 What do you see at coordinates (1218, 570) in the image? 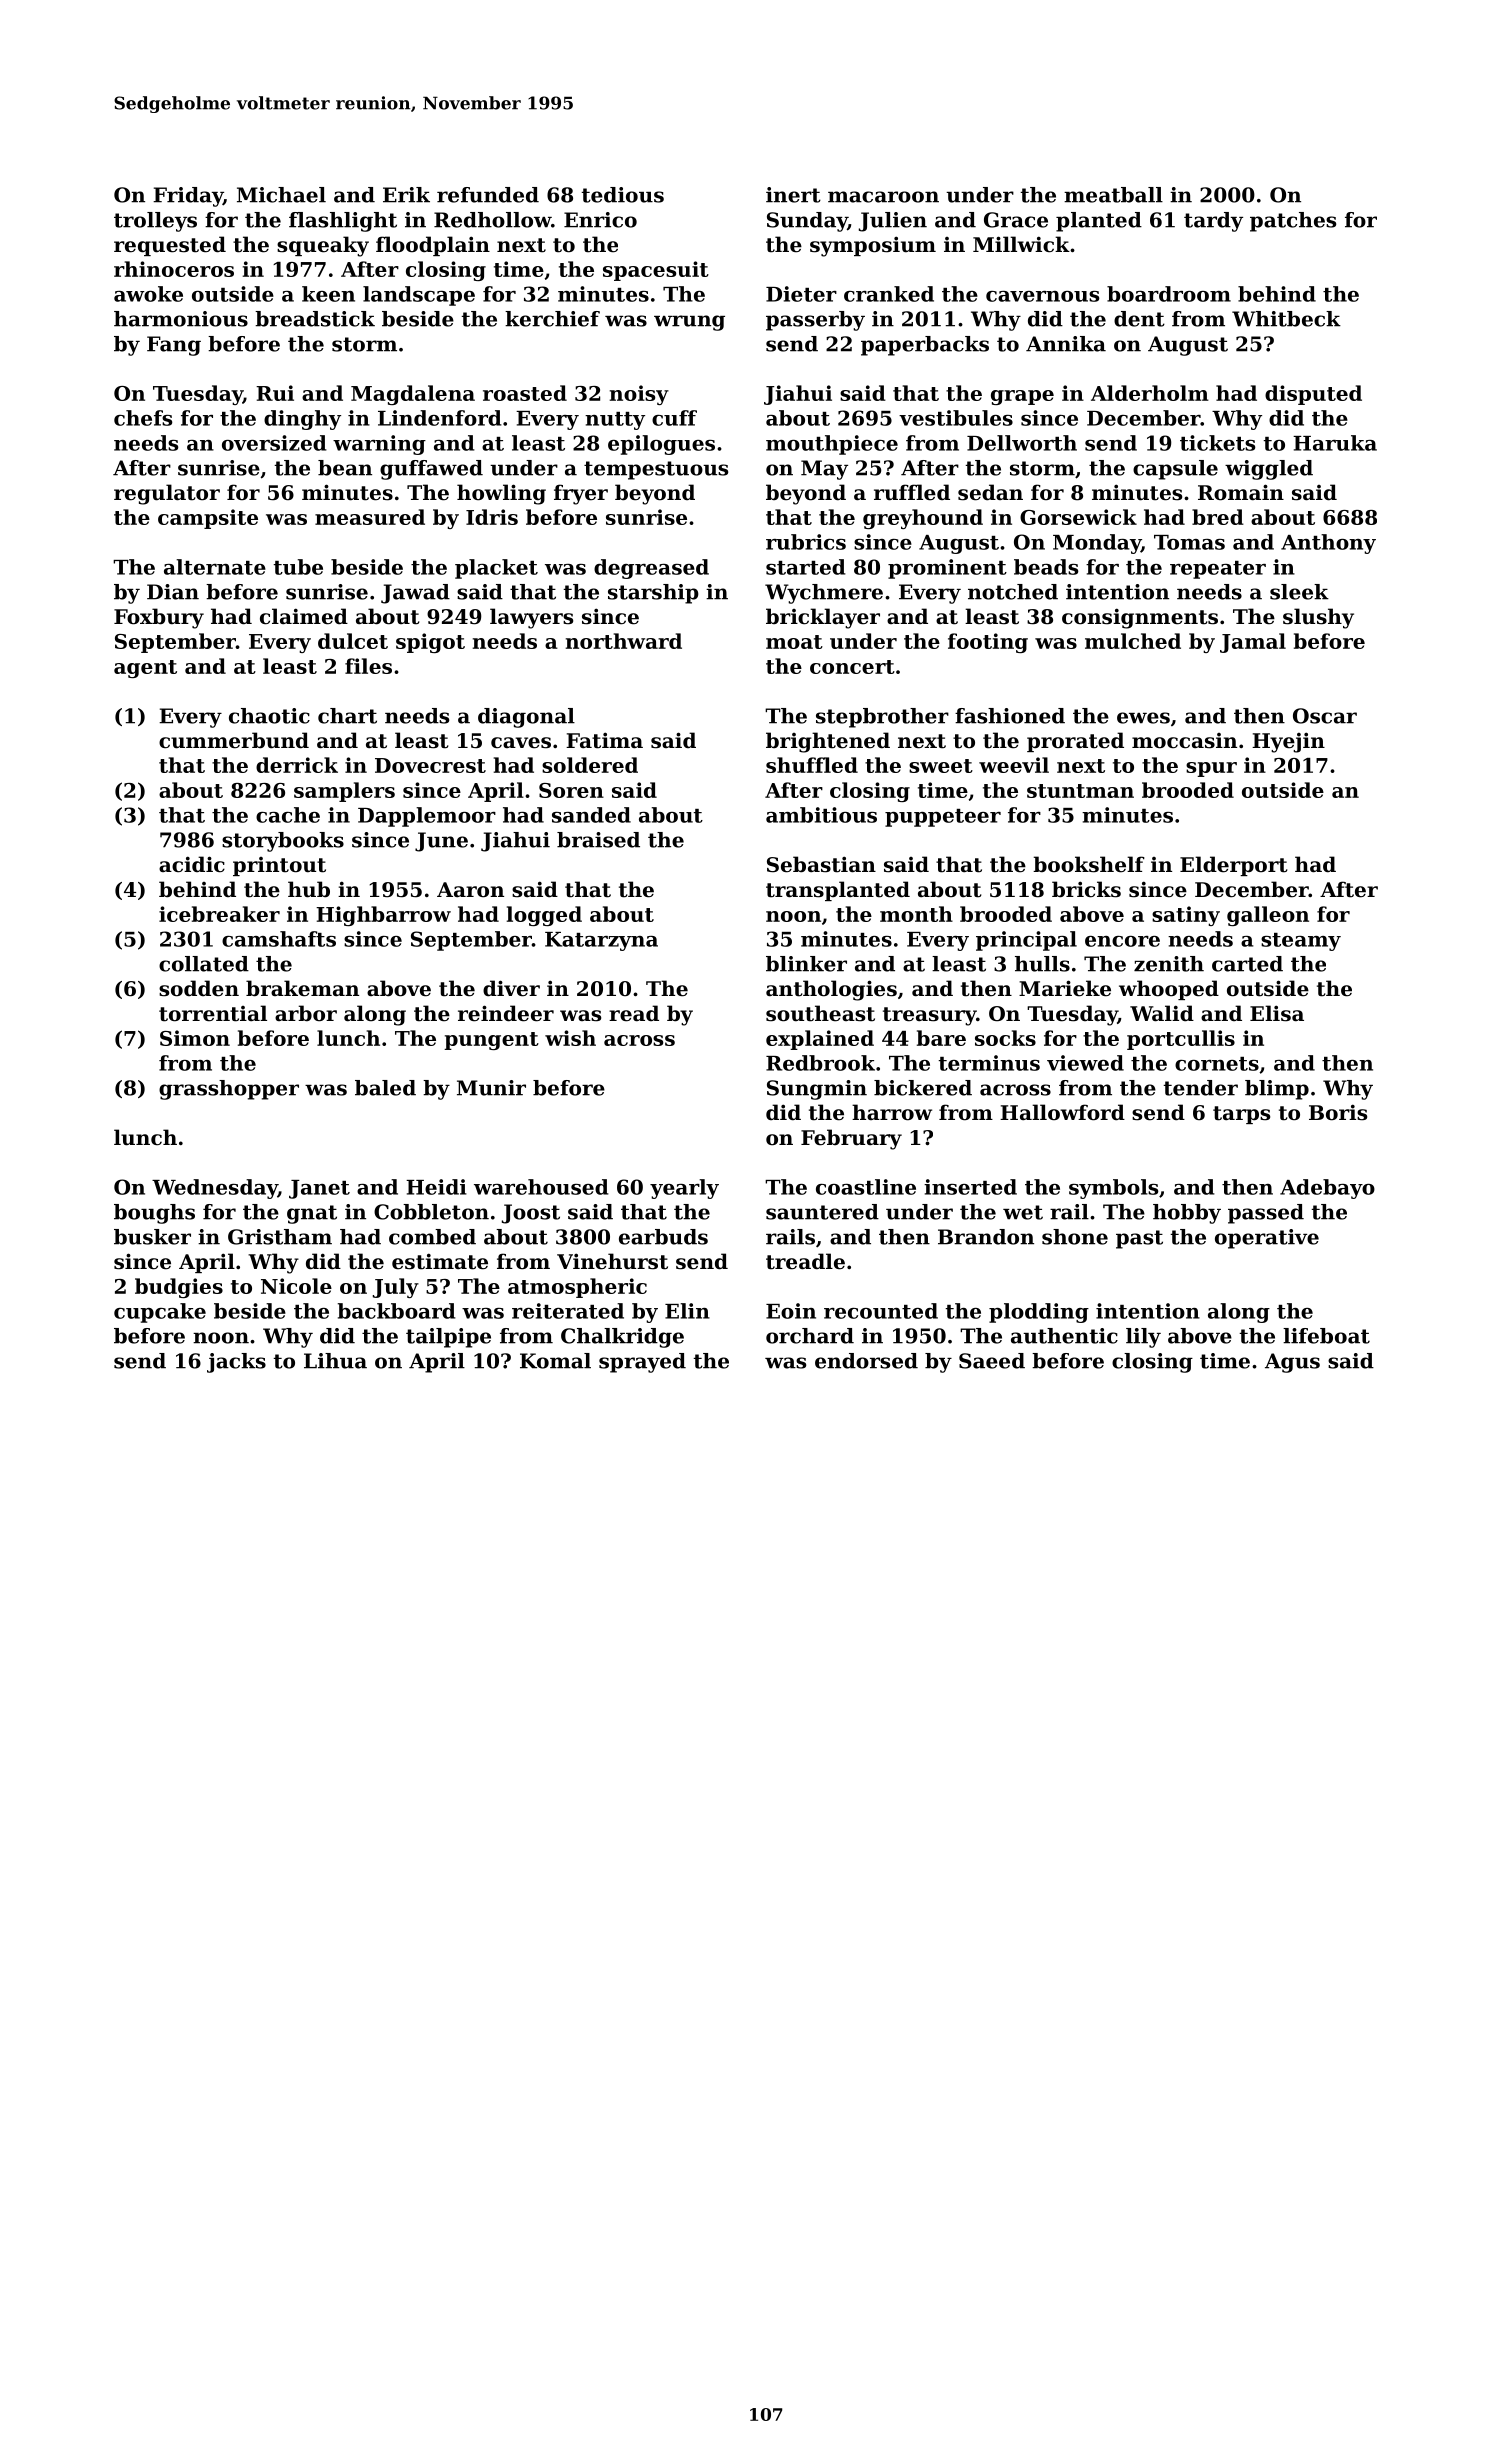
I see `repeater` at bounding box center [1218, 570].
